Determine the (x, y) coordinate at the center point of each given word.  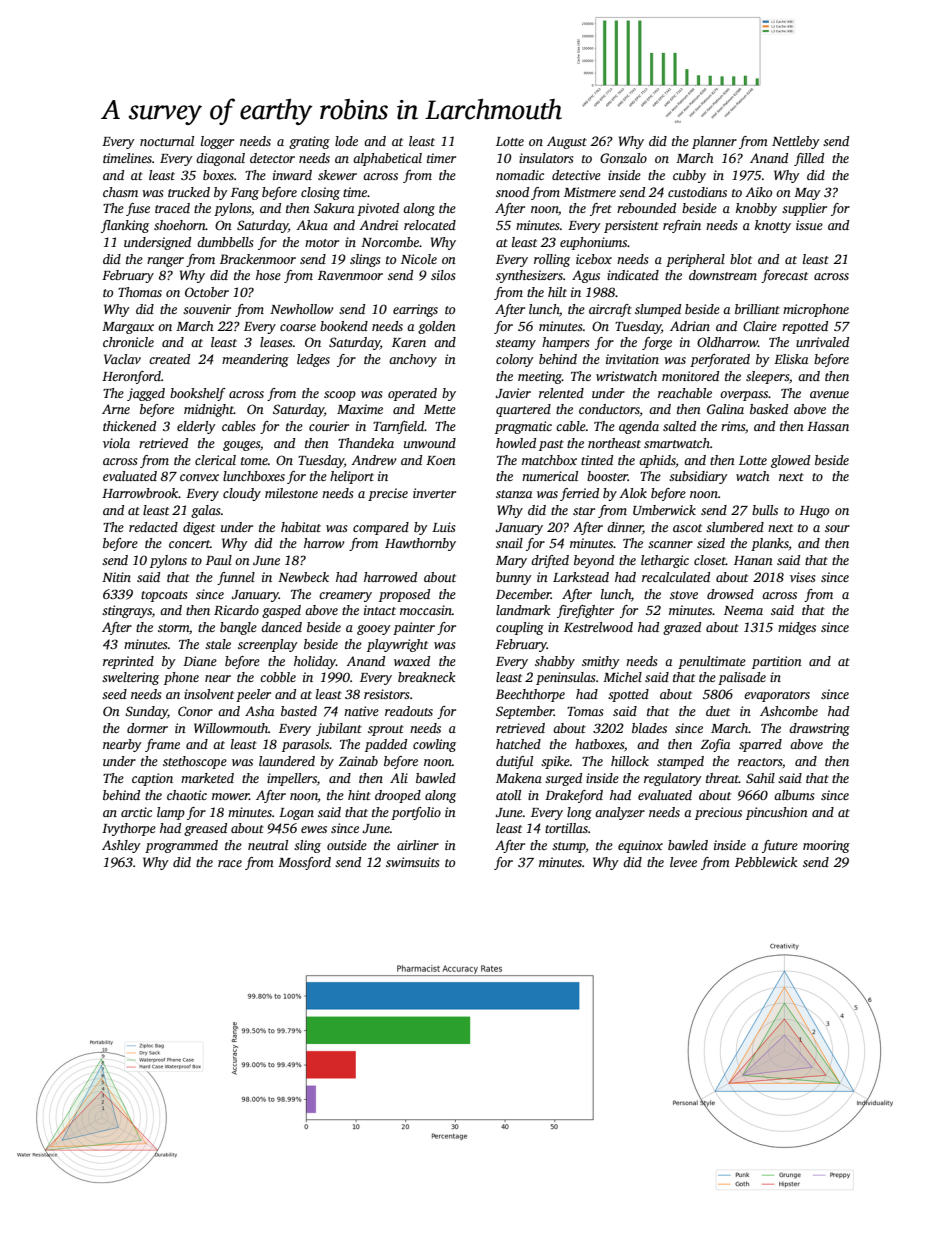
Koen (441, 460)
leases (276, 342)
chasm (120, 192)
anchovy (413, 360)
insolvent (209, 694)
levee (683, 862)
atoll (508, 795)
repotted (805, 327)
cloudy (242, 494)
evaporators (777, 696)
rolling (552, 260)
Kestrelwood (598, 627)
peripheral (695, 260)
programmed (181, 846)
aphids (657, 461)
